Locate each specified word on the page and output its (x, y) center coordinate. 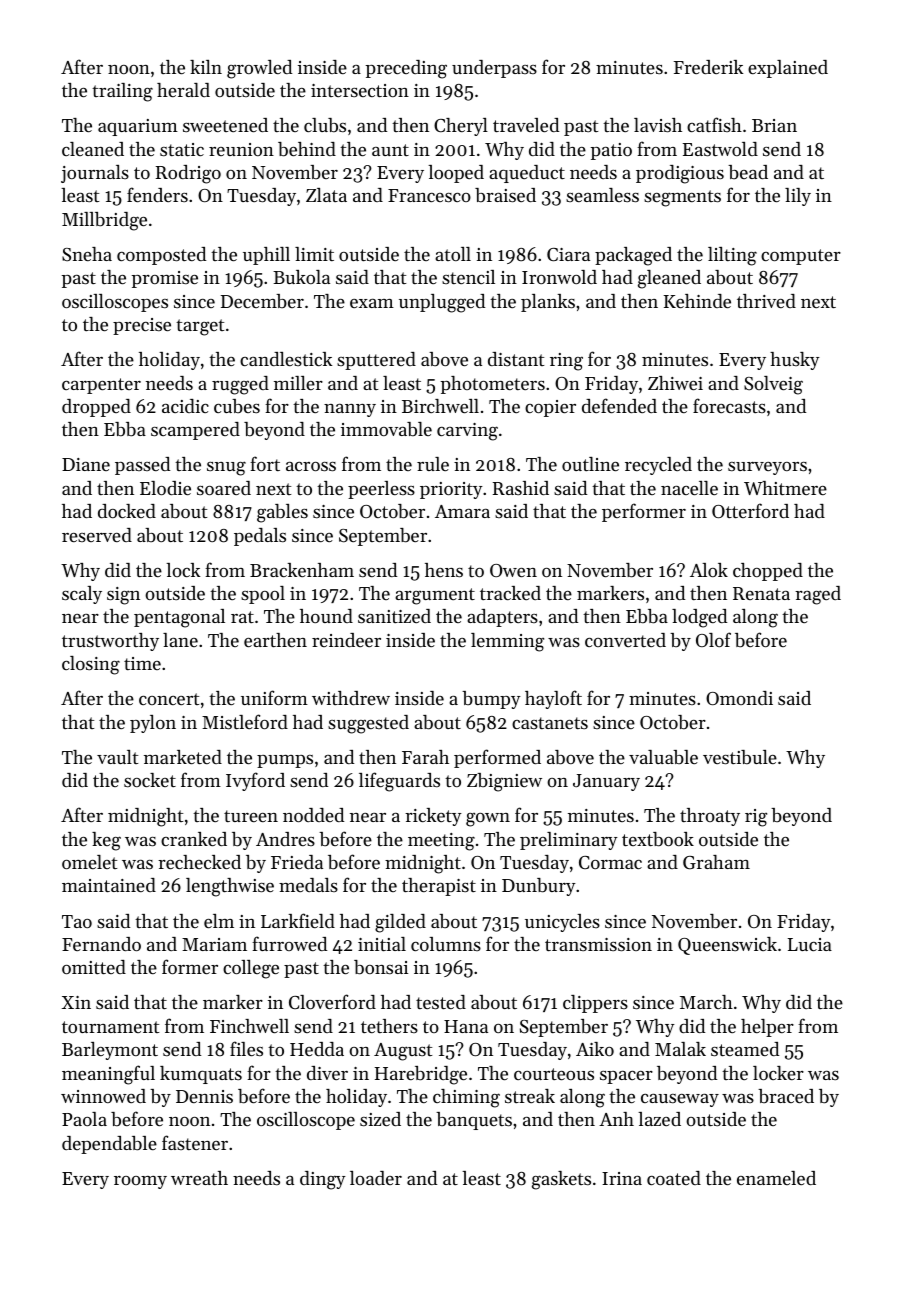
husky (795, 361)
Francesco (429, 195)
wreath (199, 1178)
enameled (776, 1178)
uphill (266, 256)
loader (376, 1178)
